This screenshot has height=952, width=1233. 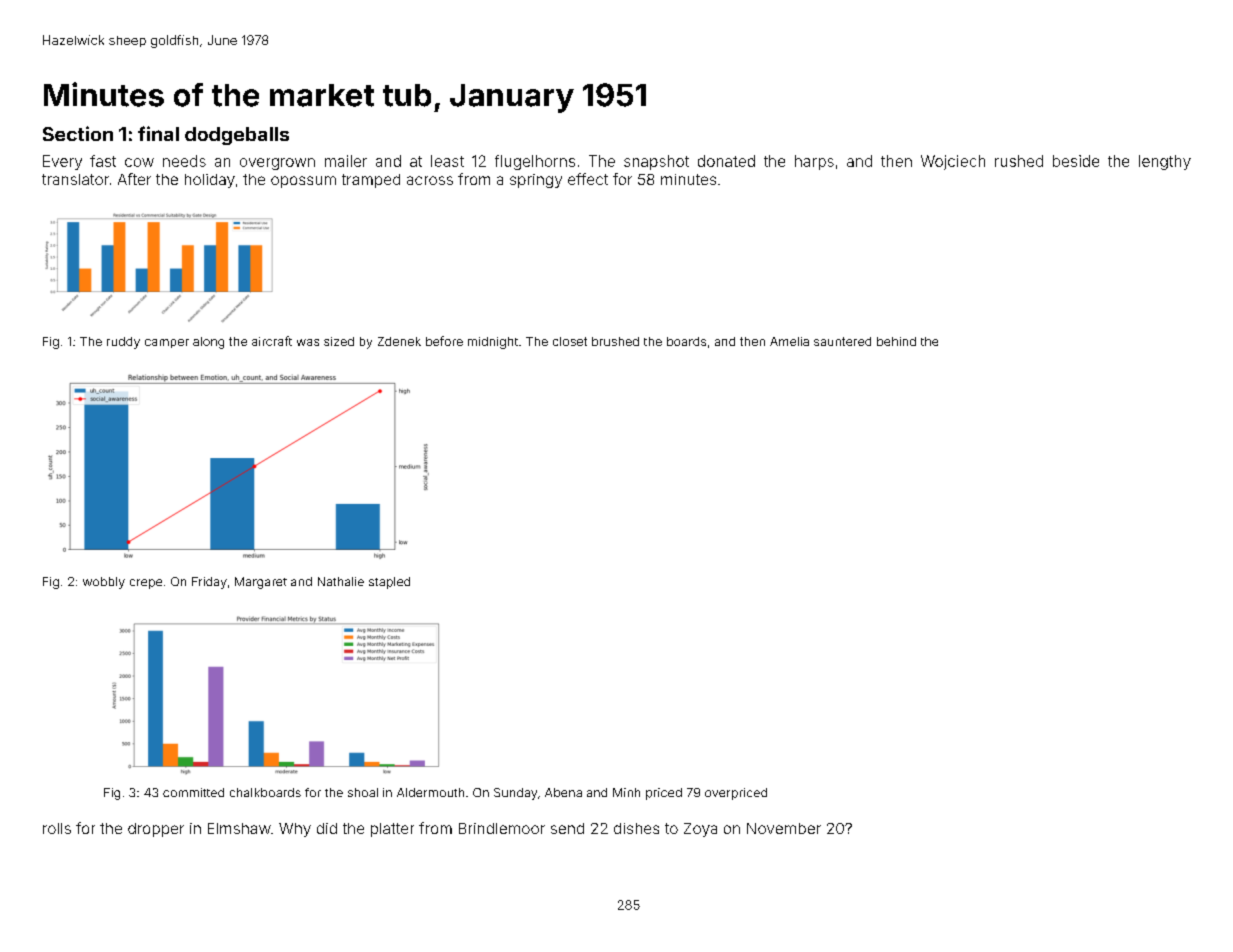 I want to click on dodgeballs, so click(x=237, y=136).
